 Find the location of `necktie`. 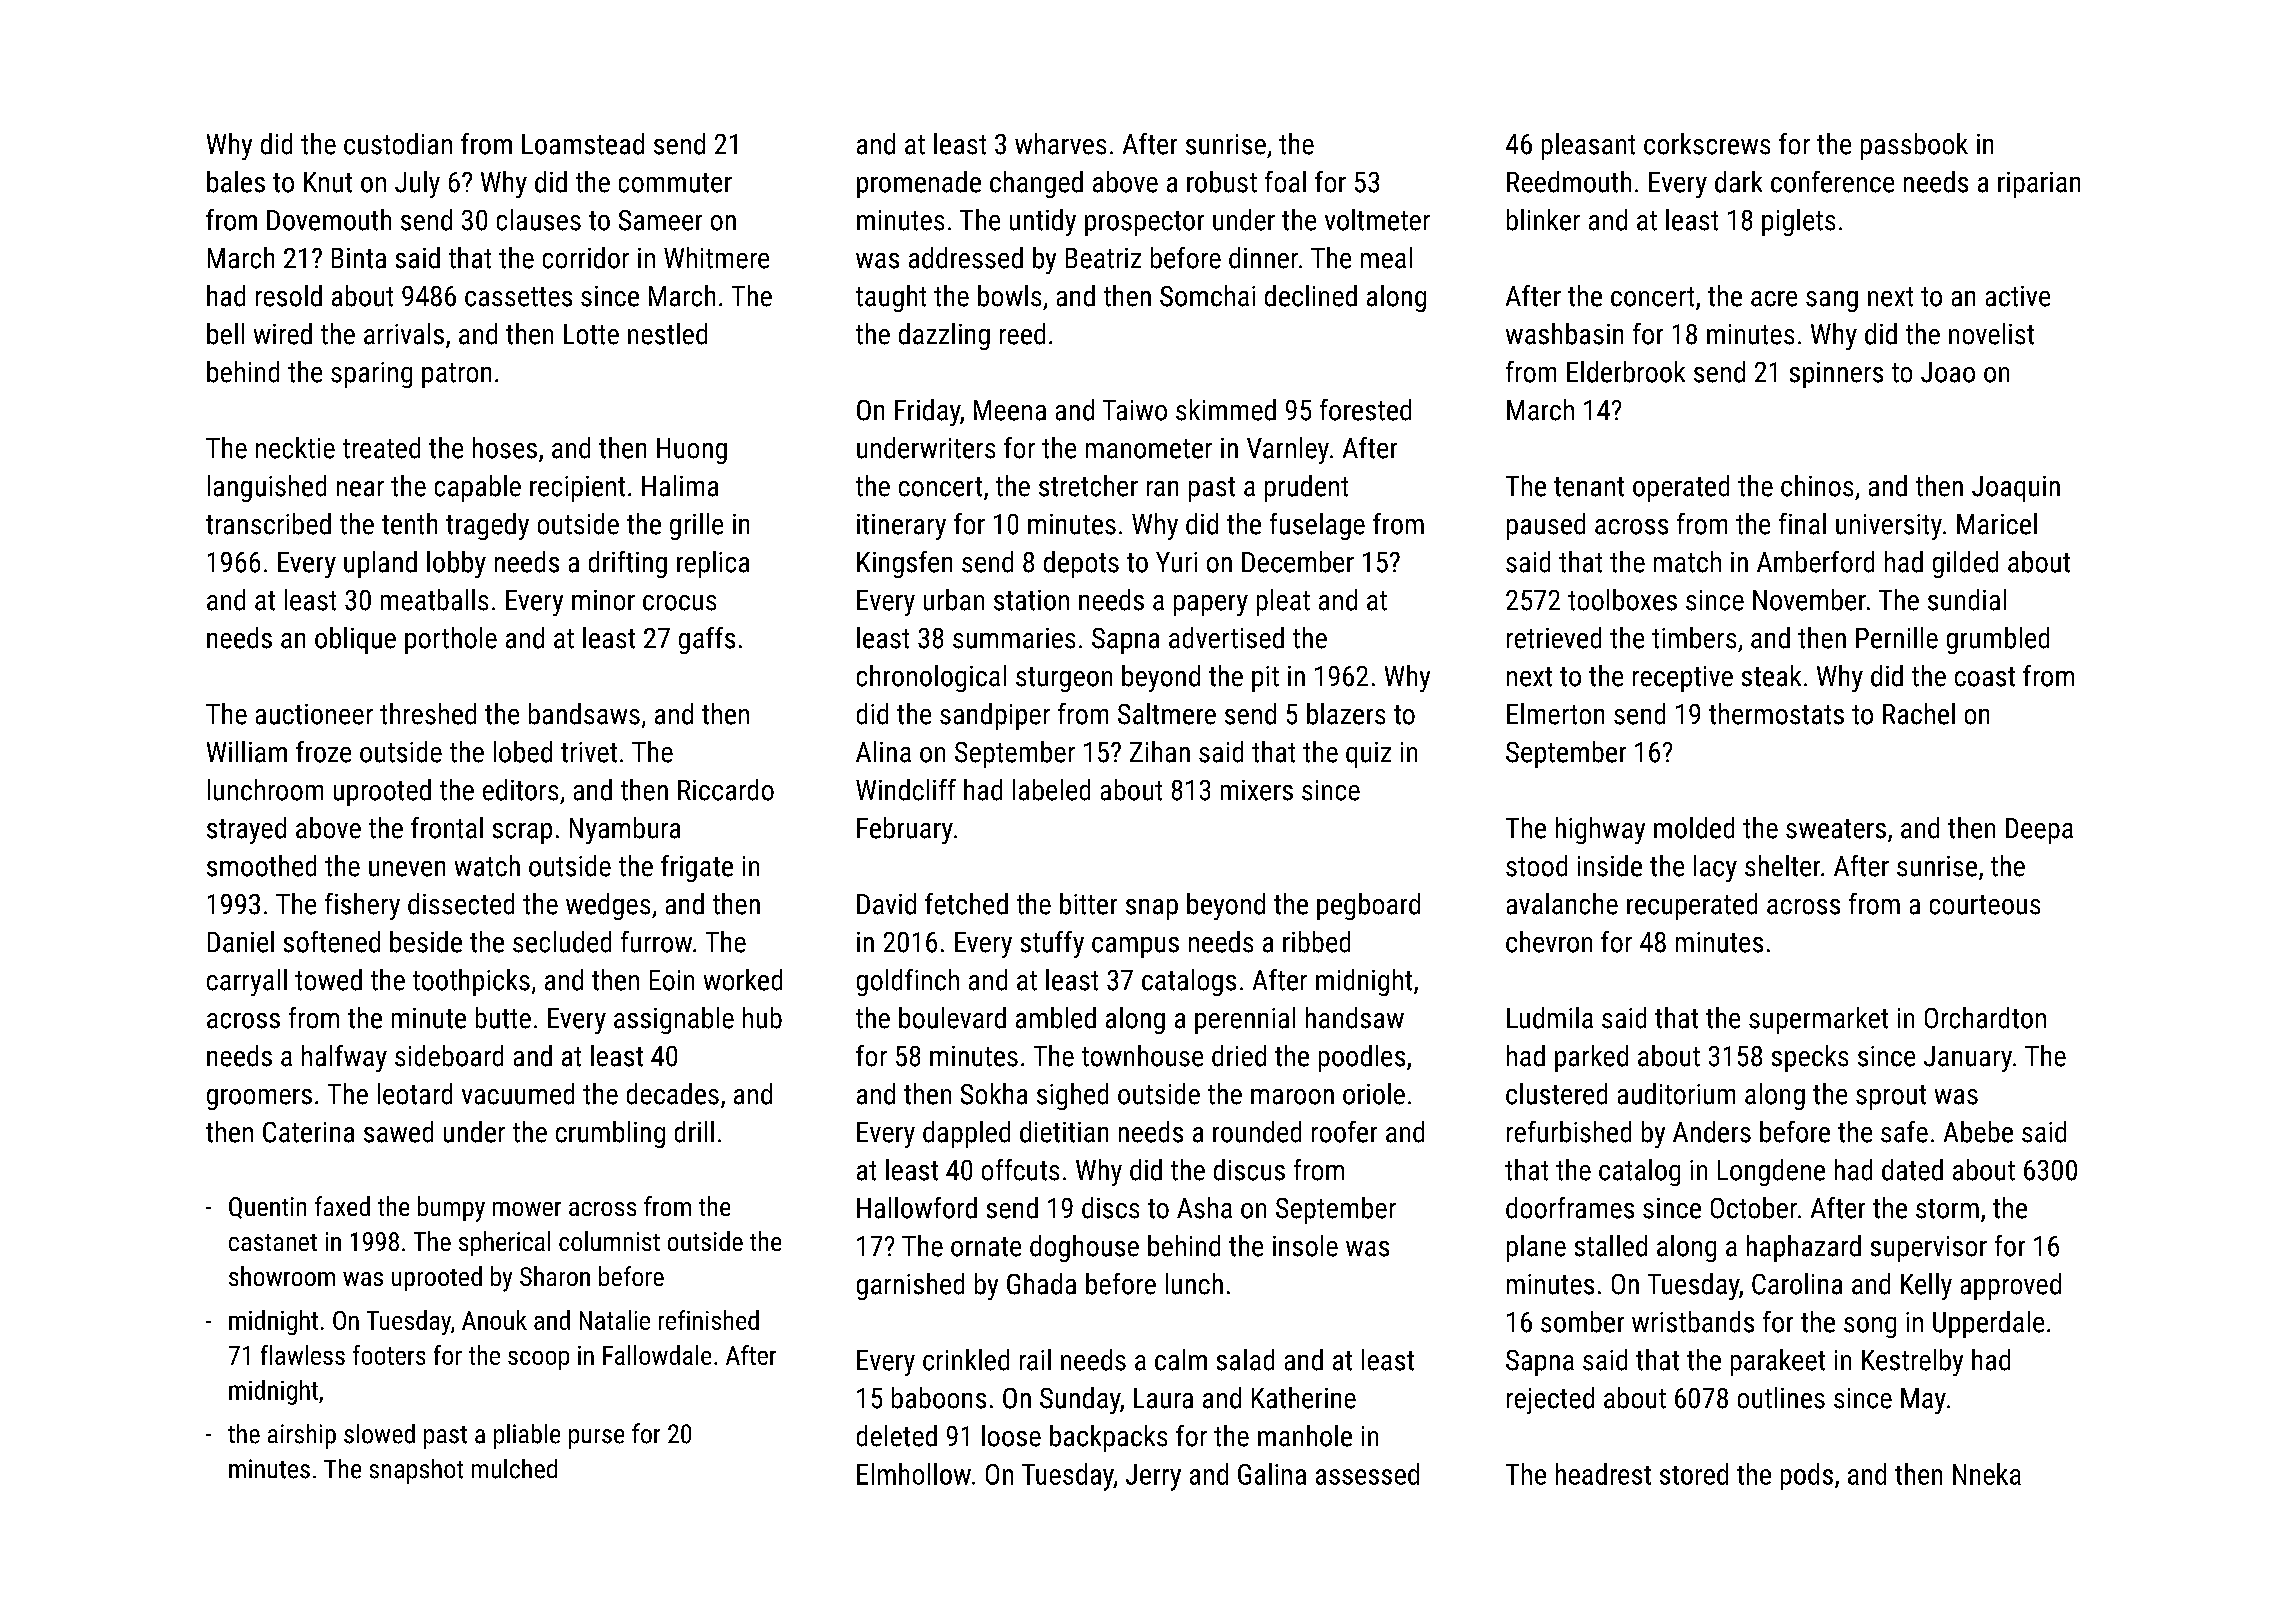

necktie is located at coordinates (295, 448).
